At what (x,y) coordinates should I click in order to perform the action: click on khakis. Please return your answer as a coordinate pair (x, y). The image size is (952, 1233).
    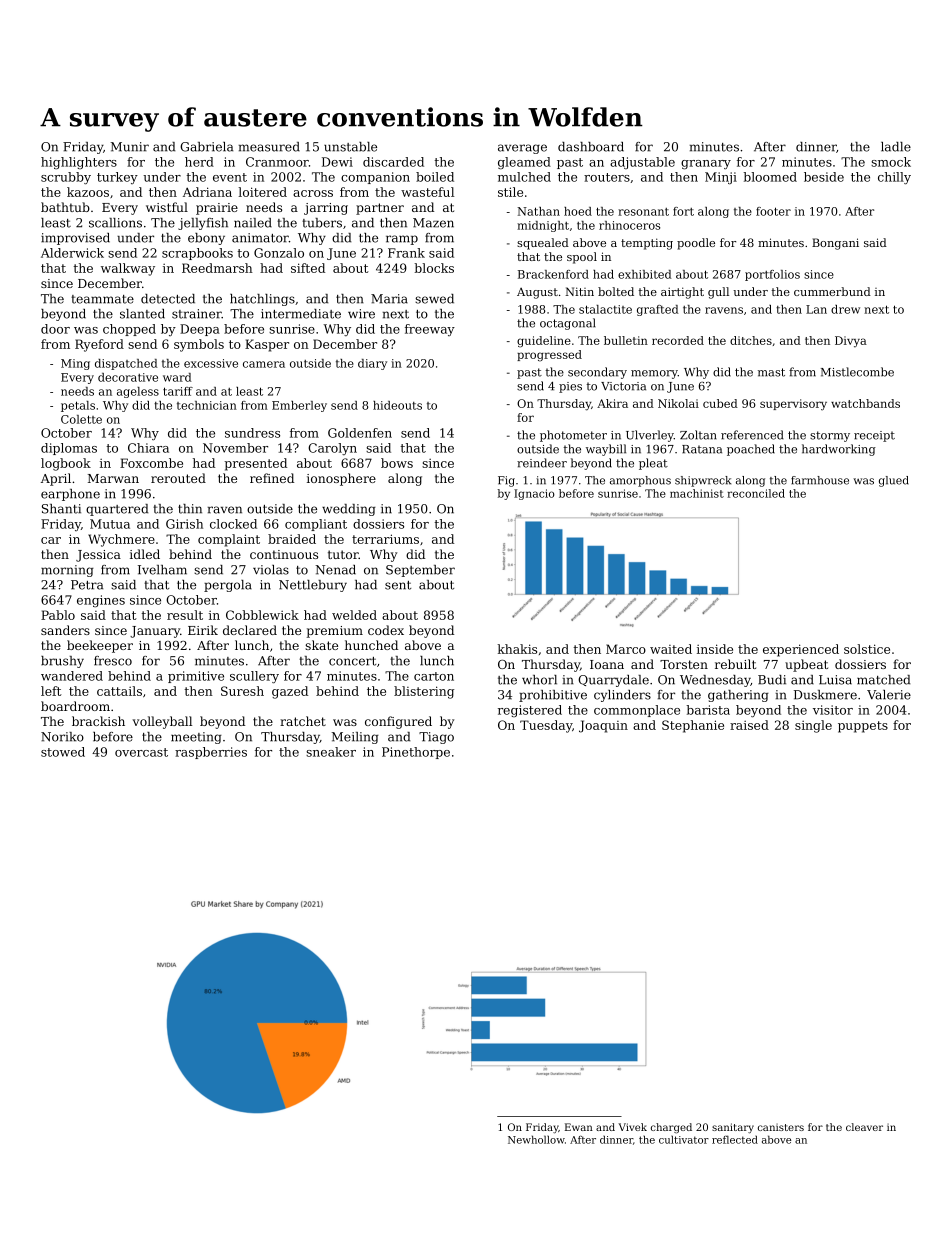
    Looking at the image, I should click on (517, 649).
